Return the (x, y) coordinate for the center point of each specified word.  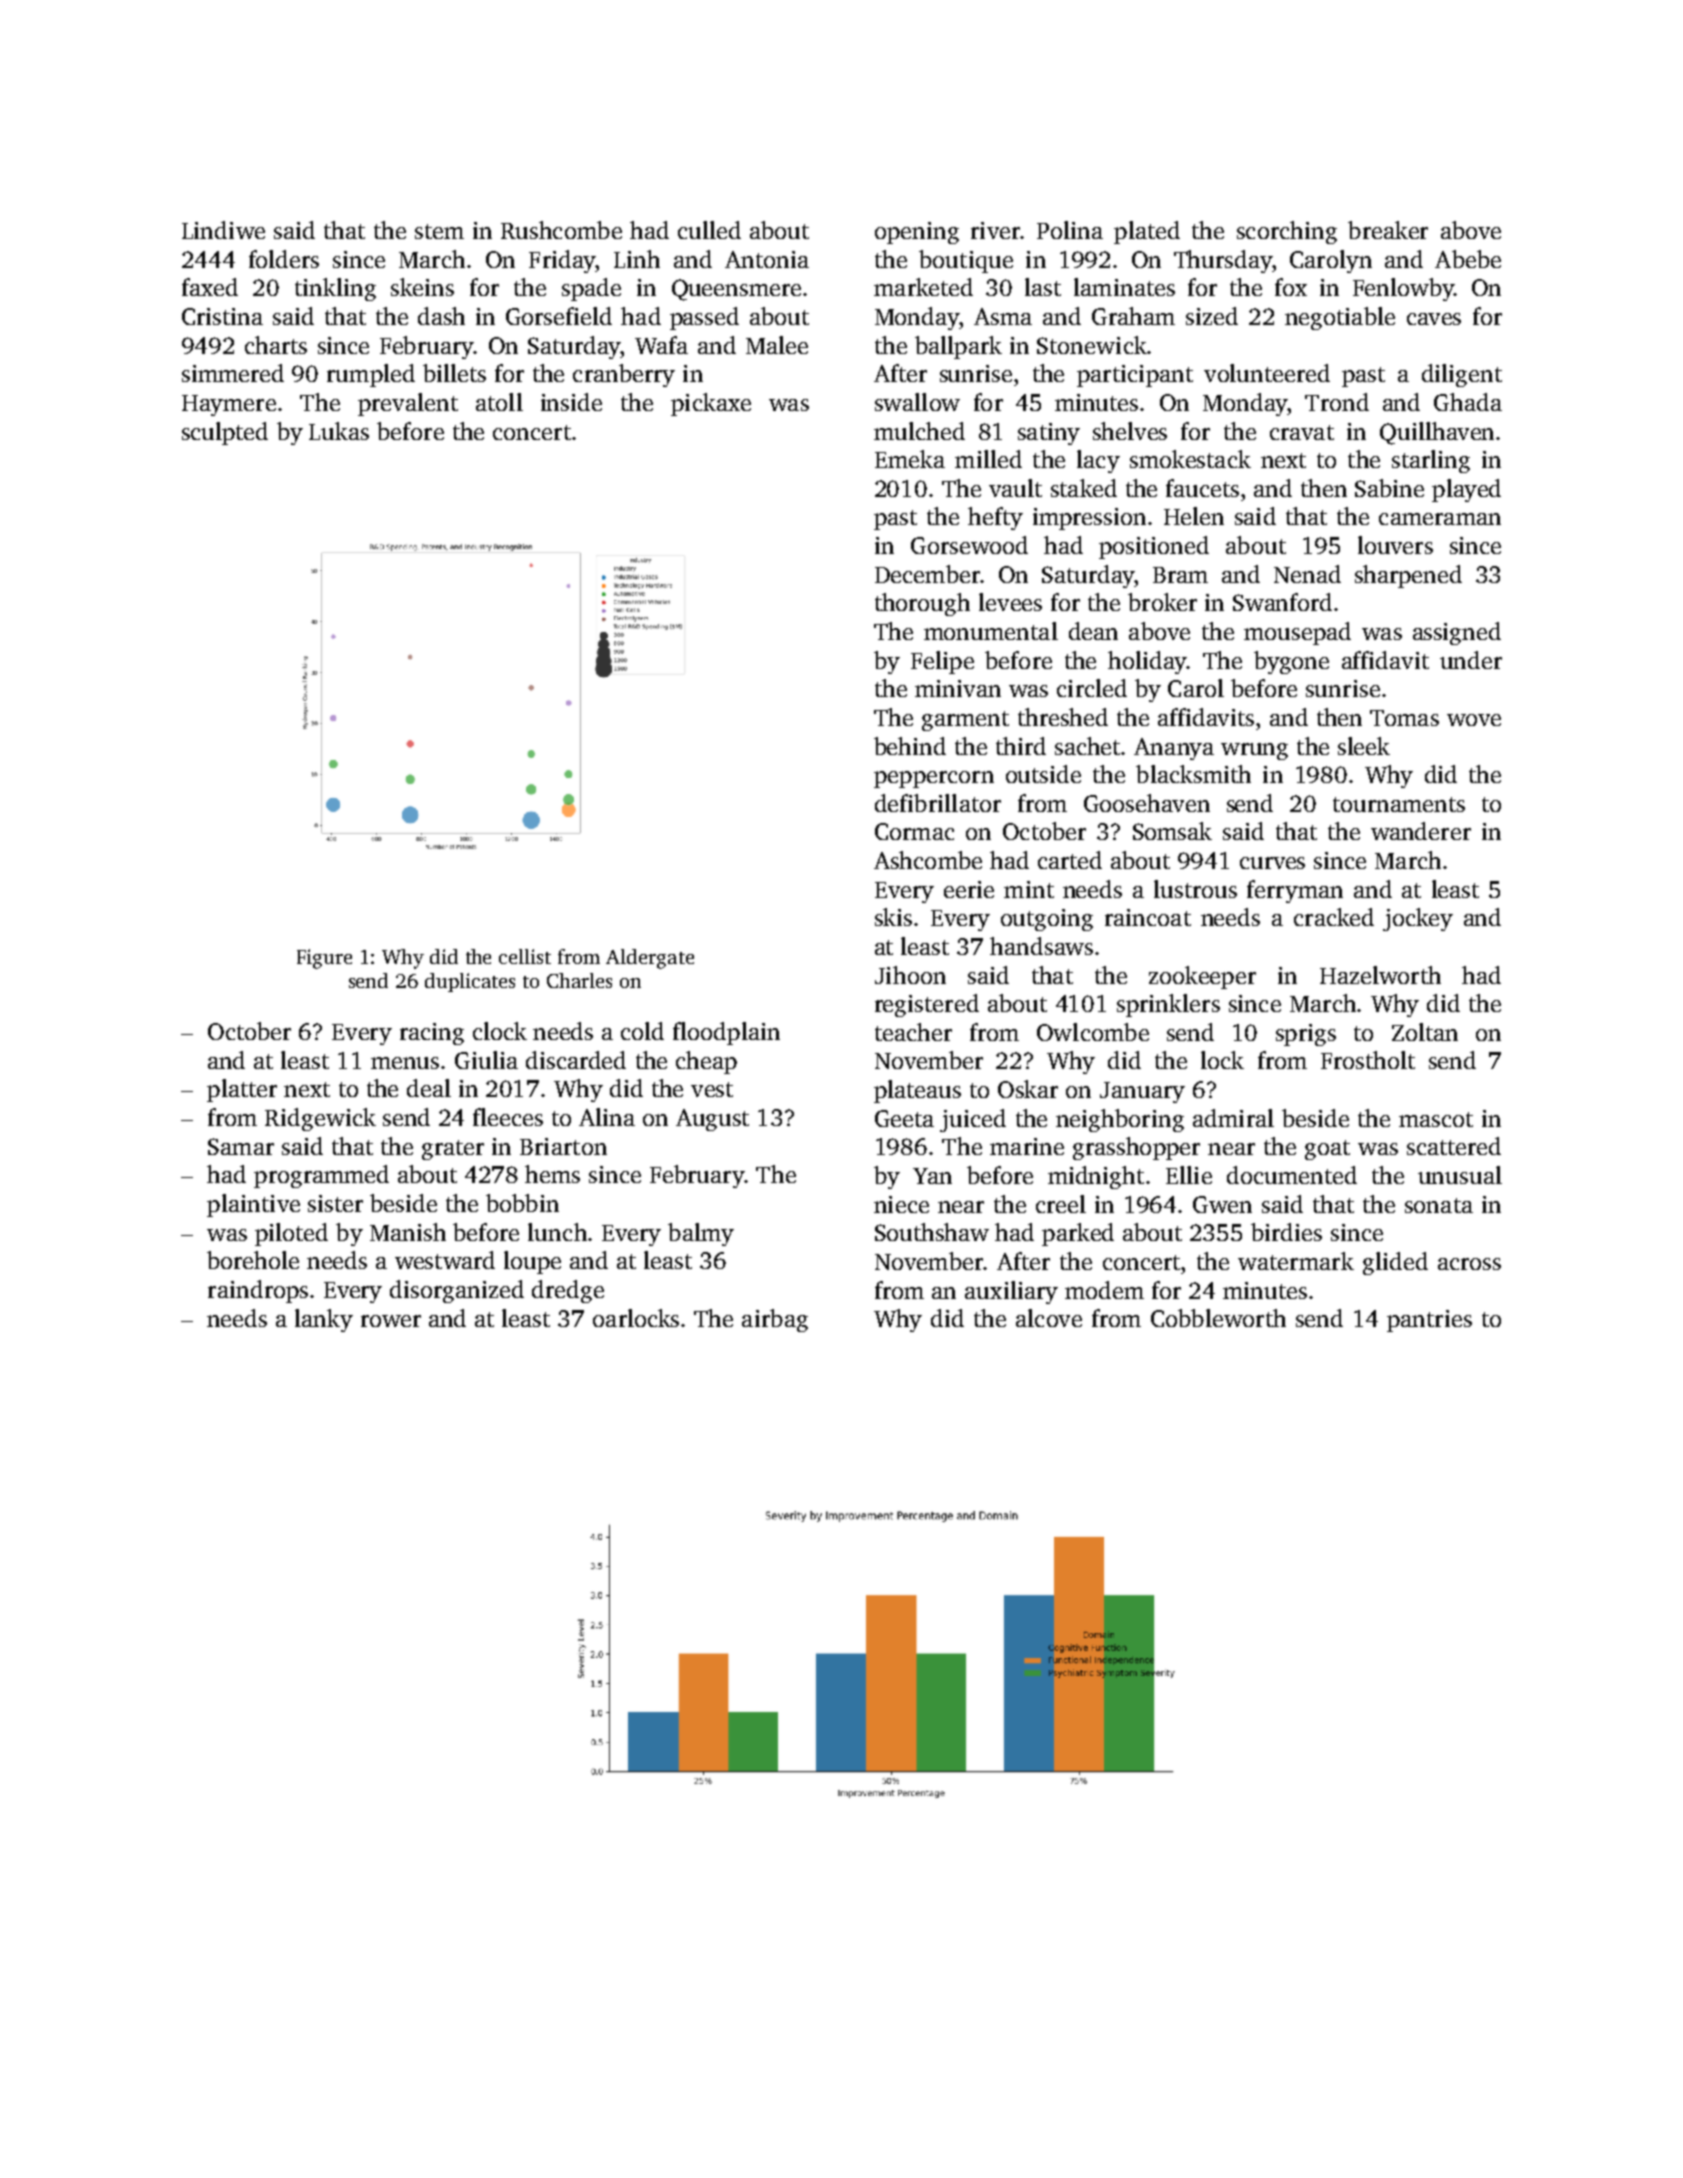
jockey (1418, 919)
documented (1292, 1175)
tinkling (335, 289)
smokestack (1190, 459)
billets (454, 373)
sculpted (225, 433)
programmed (321, 1176)
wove (1474, 720)
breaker (1388, 230)
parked (1078, 1234)
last (1043, 287)
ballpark (958, 347)
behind (910, 746)
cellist (525, 956)
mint (1029, 889)
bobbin (522, 1203)
